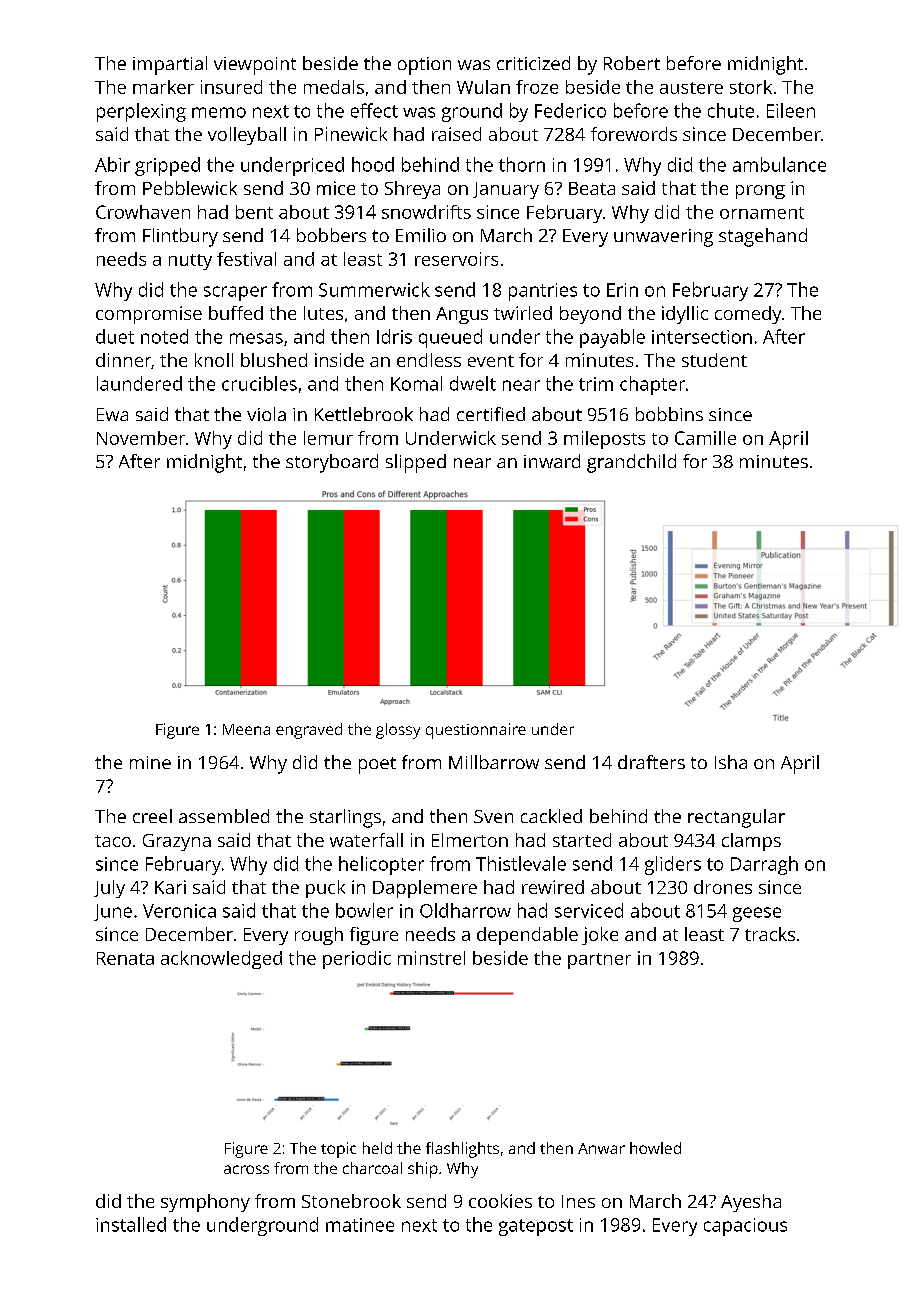  What do you see at coordinates (150, 762) in the screenshot?
I see `mine` at bounding box center [150, 762].
